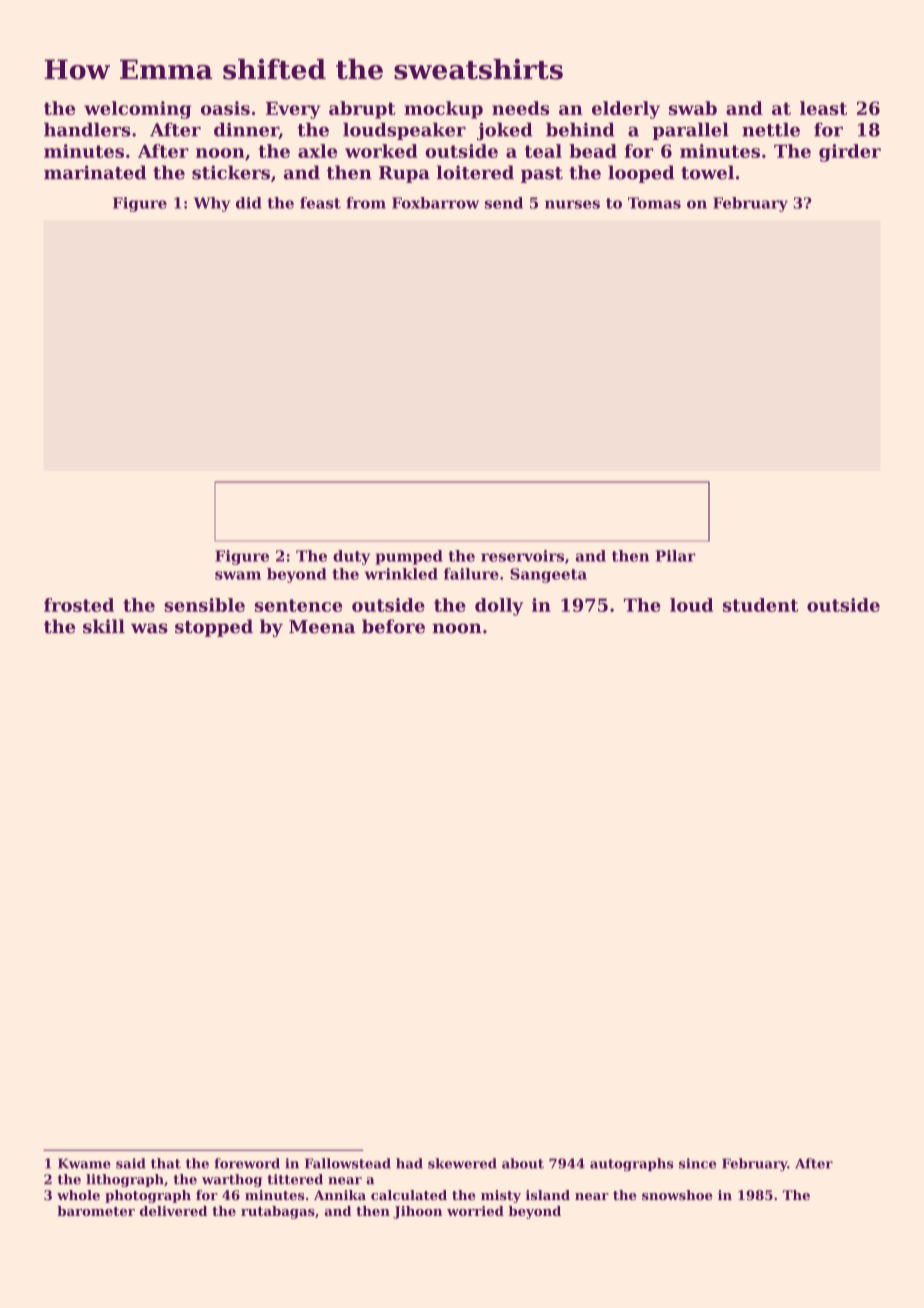 This screenshot has height=1308, width=924. I want to click on Pilar, so click(676, 556).
